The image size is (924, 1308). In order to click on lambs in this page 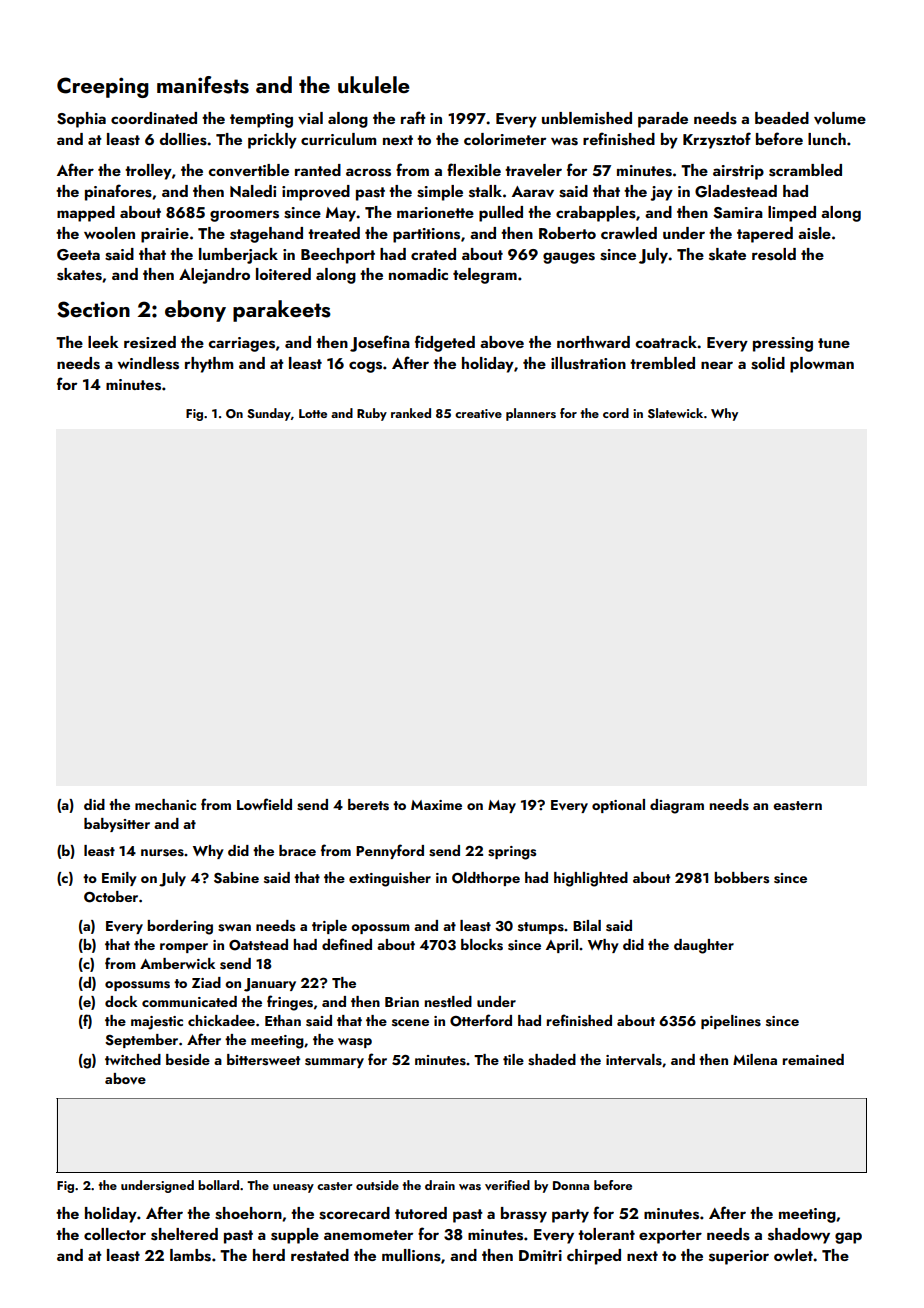, I will do `click(190, 1255)`.
